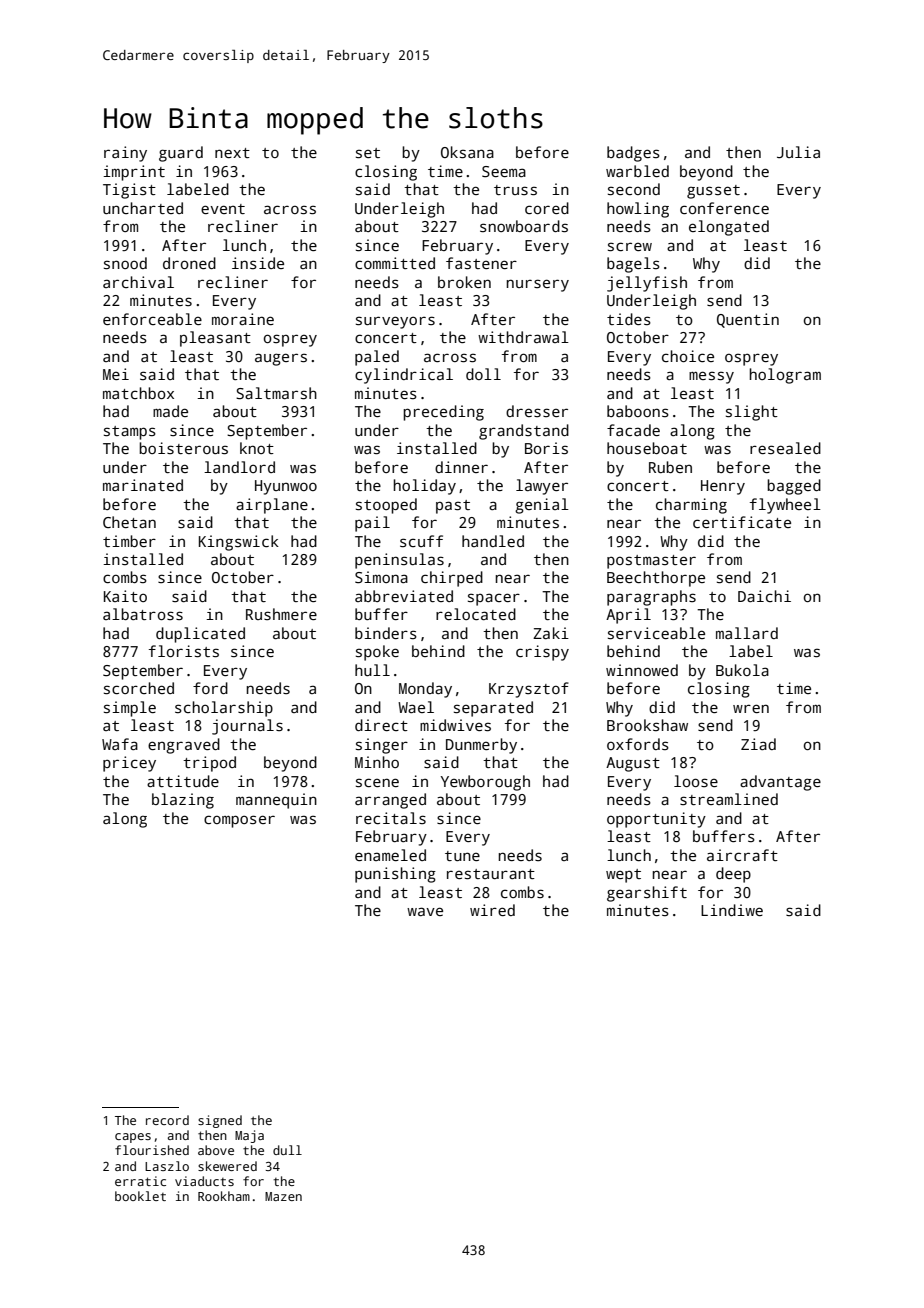 This screenshot has height=1308, width=924. I want to click on charming, so click(691, 506).
